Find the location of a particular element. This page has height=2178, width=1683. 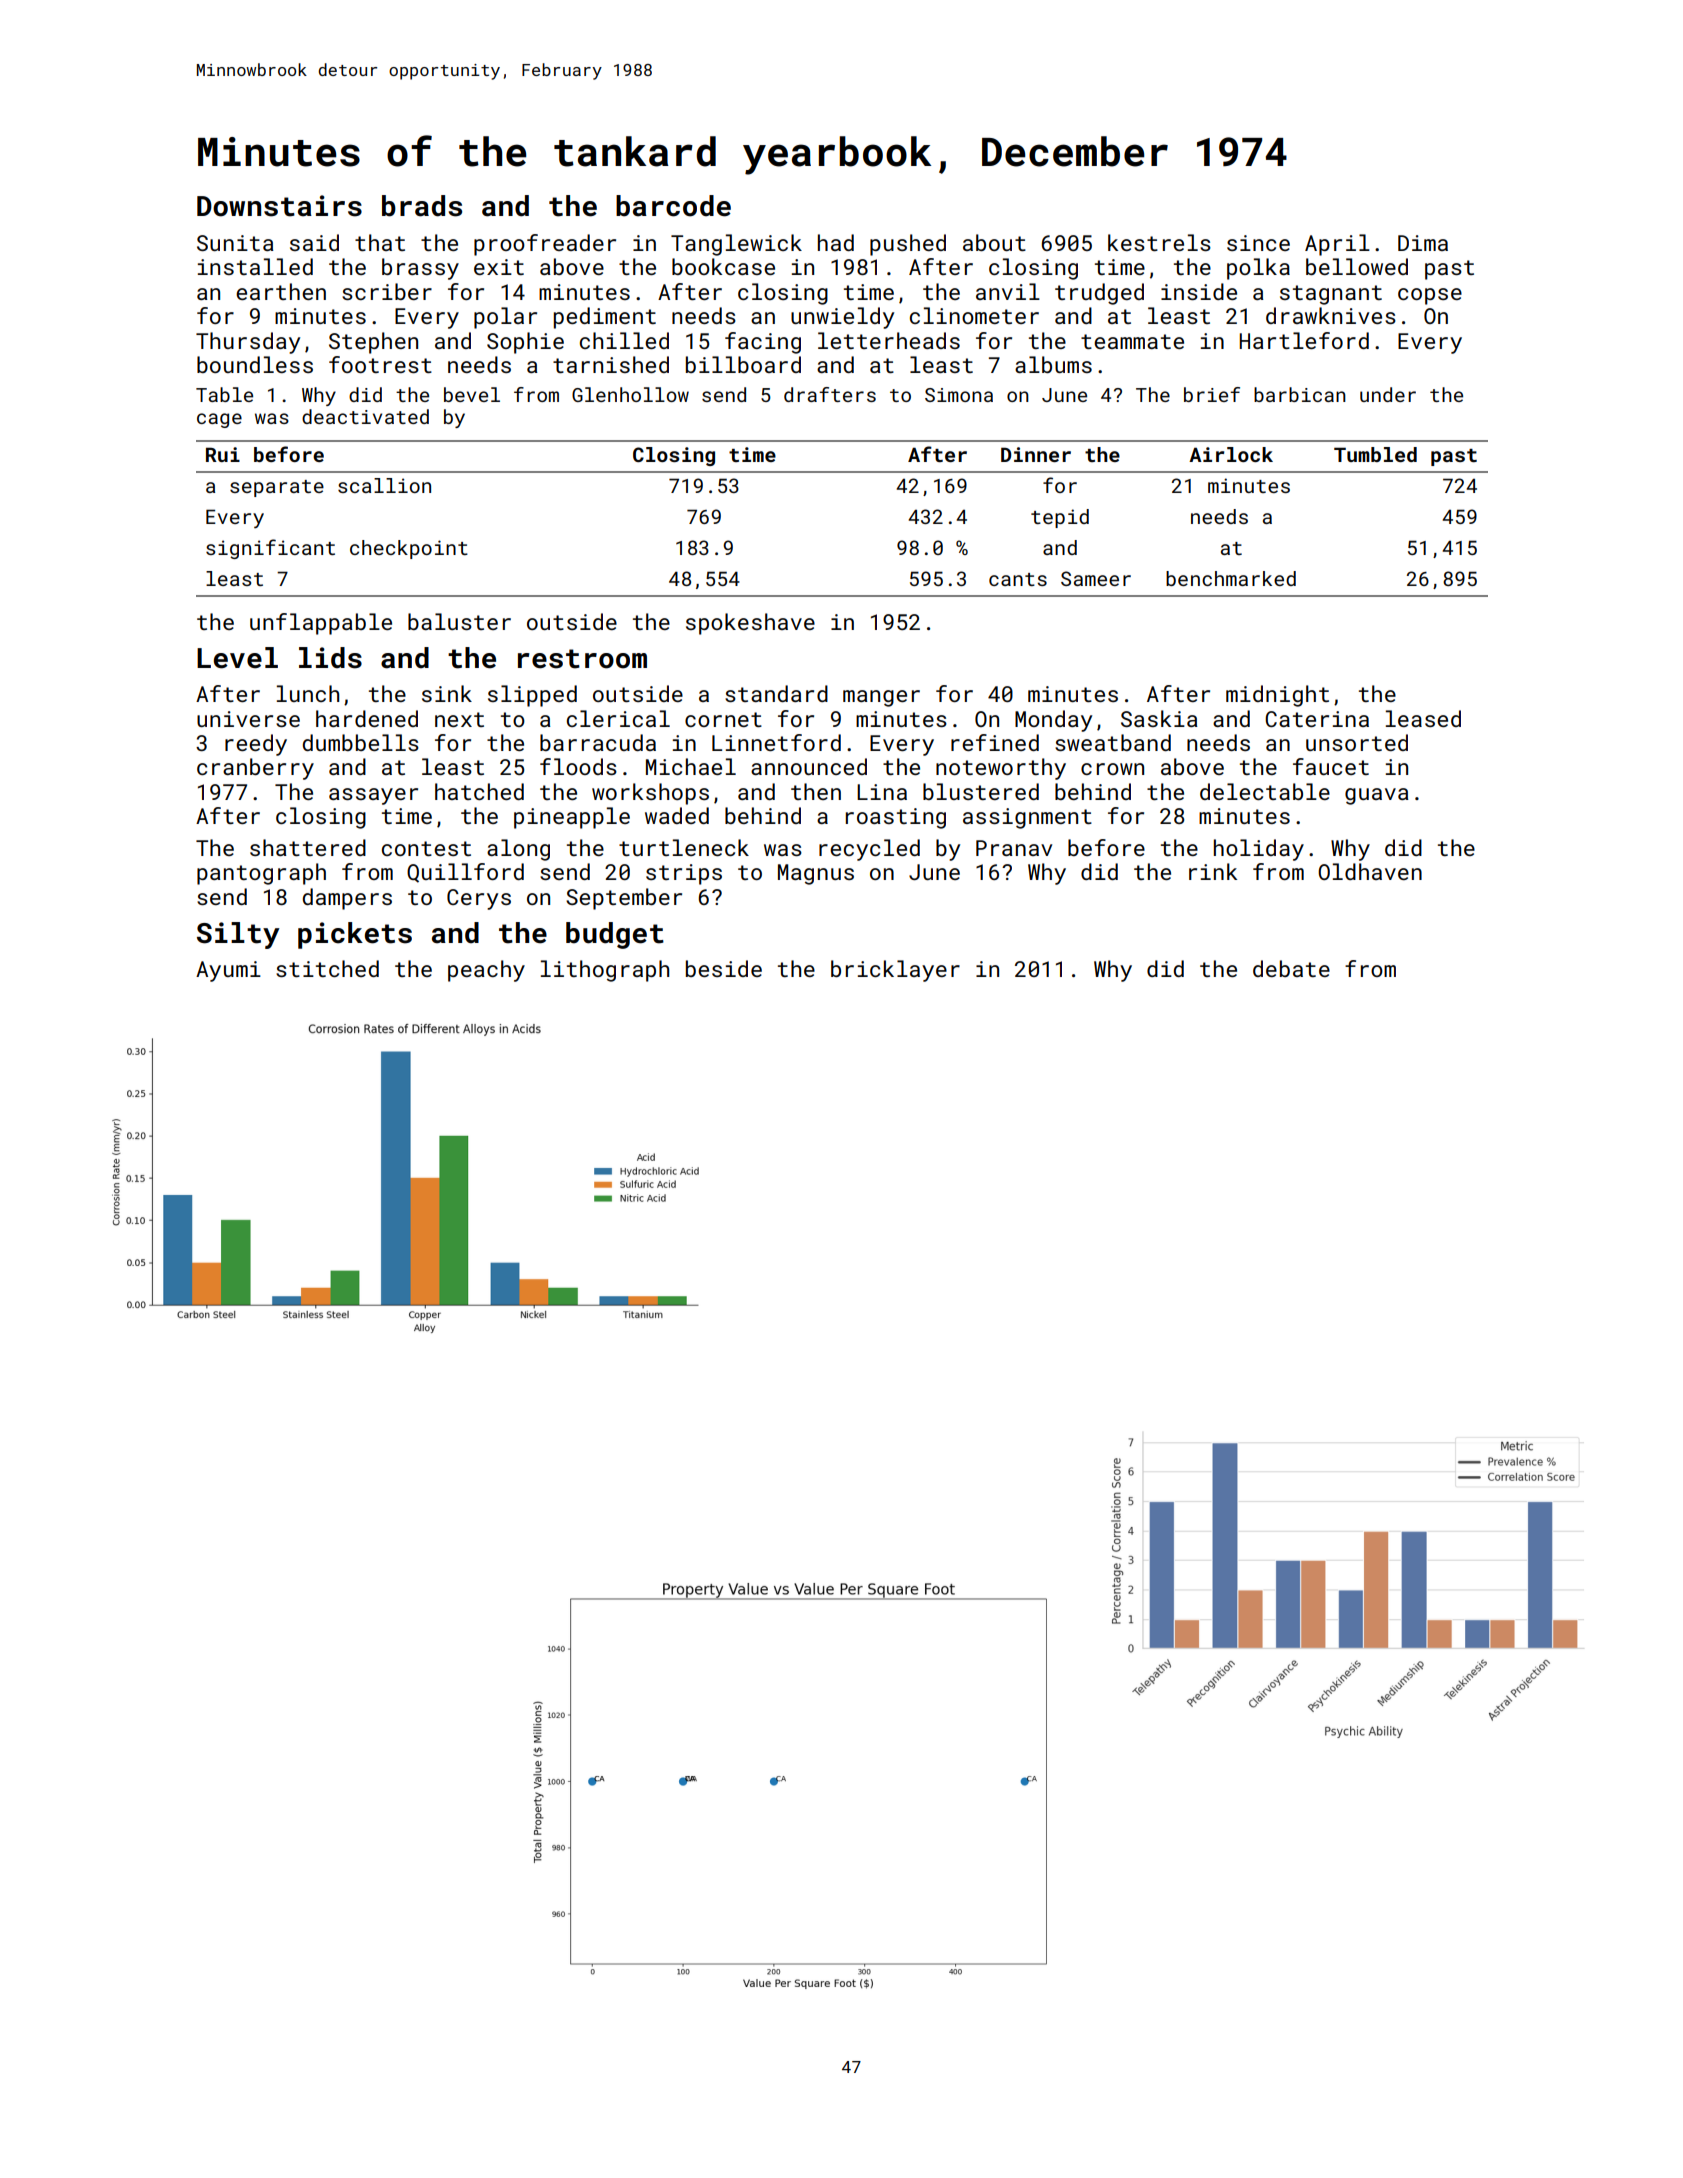

benchmarked is located at coordinates (1231, 578).
